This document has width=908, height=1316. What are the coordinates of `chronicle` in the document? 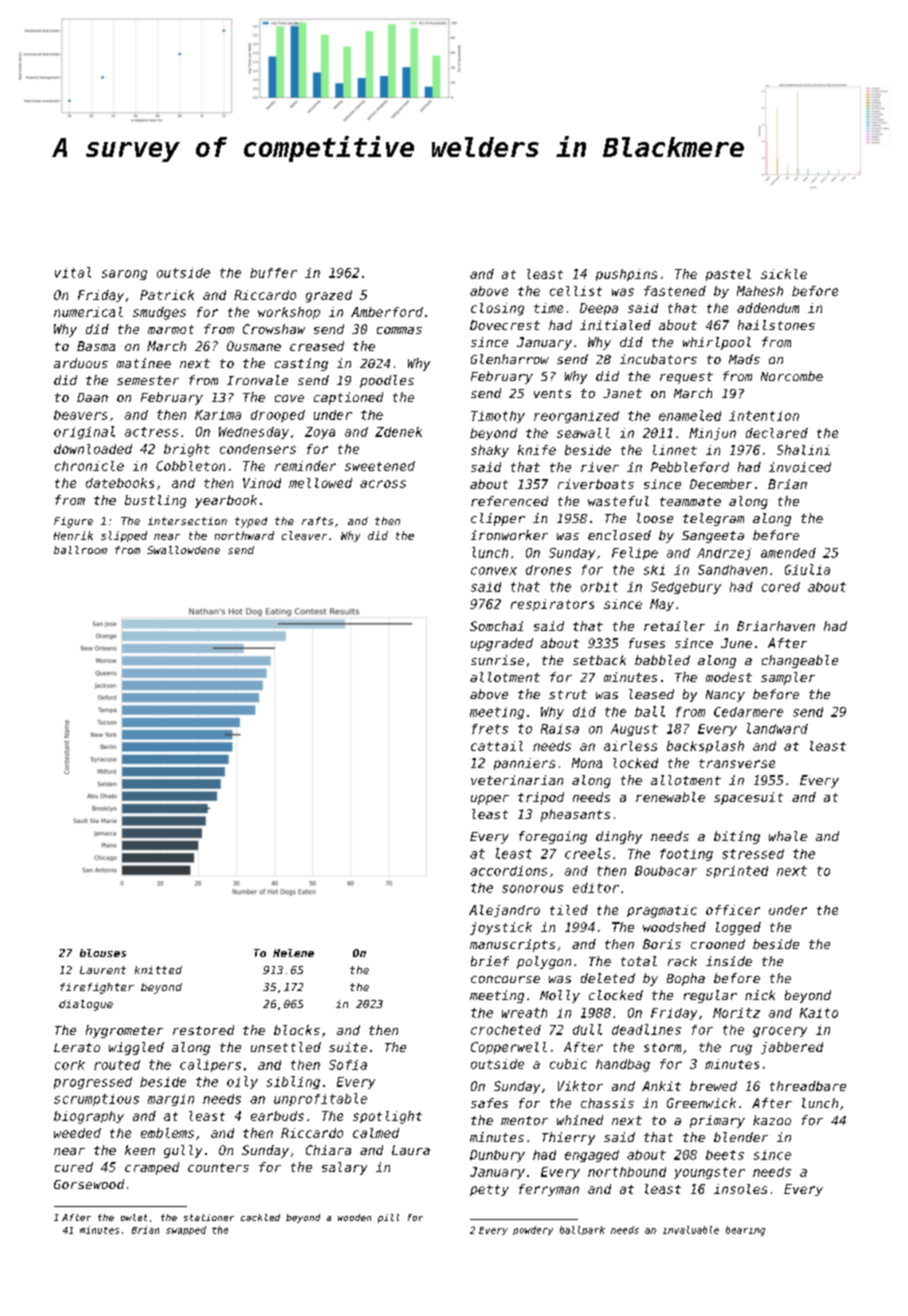 It's located at (89, 466).
